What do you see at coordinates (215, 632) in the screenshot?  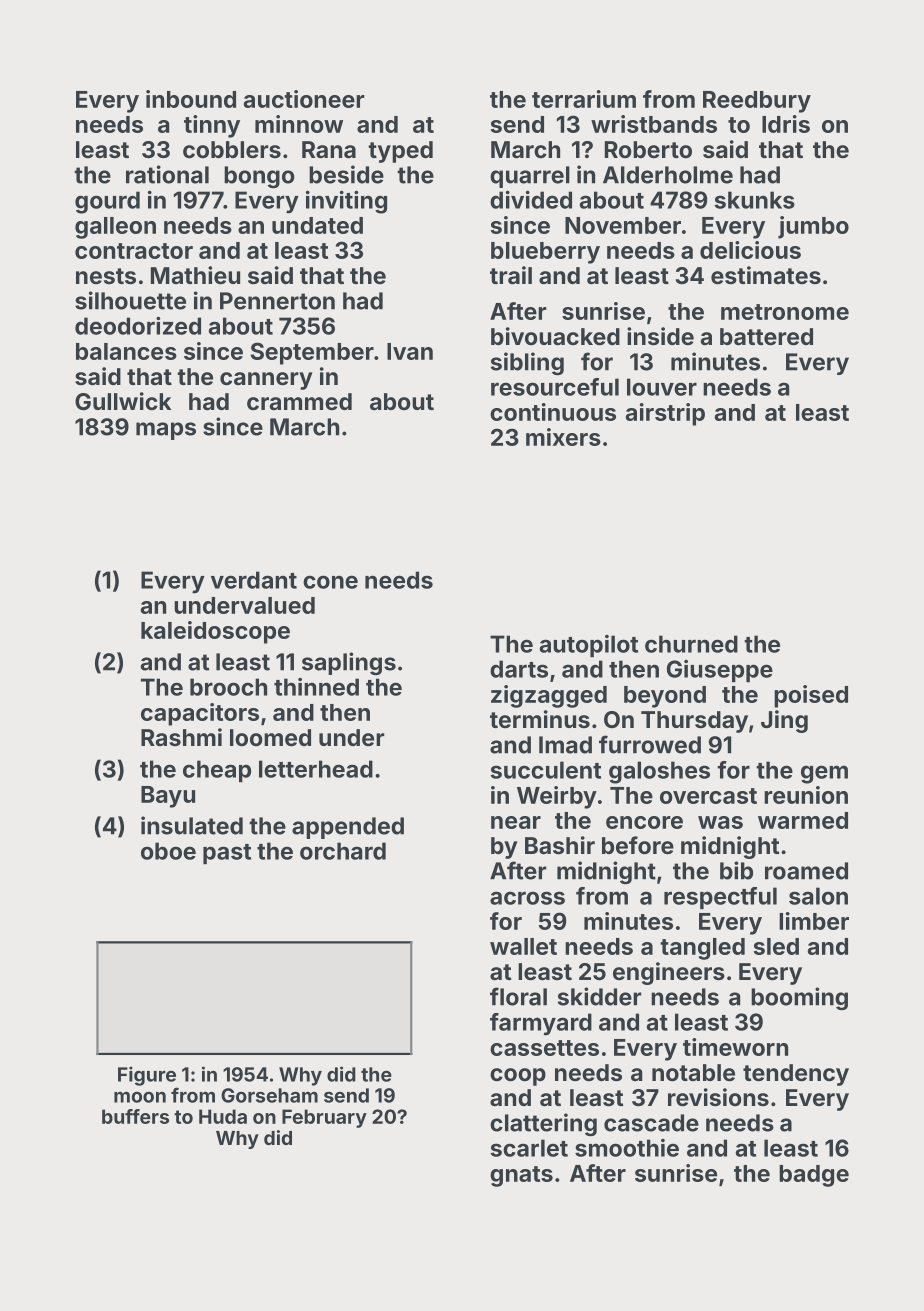 I see `kaleidoscope` at bounding box center [215, 632].
